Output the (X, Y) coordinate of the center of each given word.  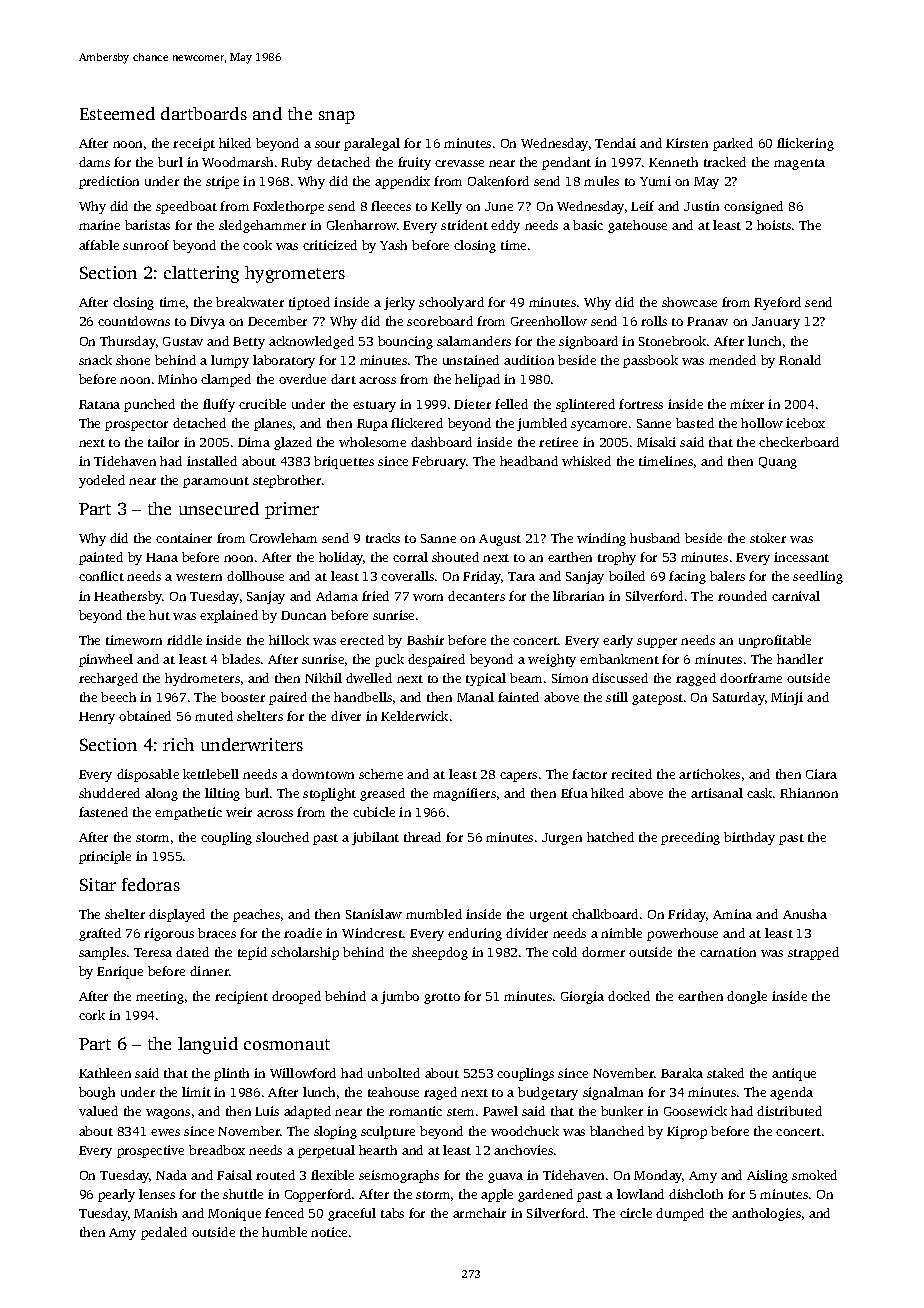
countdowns (134, 321)
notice (329, 1232)
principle (105, 857)
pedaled (164, 1233)
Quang (778, 463)
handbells (363, 697)
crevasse (459, 163)
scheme (381, 774)
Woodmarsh (237, 162)
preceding (690, 838)
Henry (97, 718)
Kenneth (673, 162)
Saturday (739, 698)
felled (511, 404)
